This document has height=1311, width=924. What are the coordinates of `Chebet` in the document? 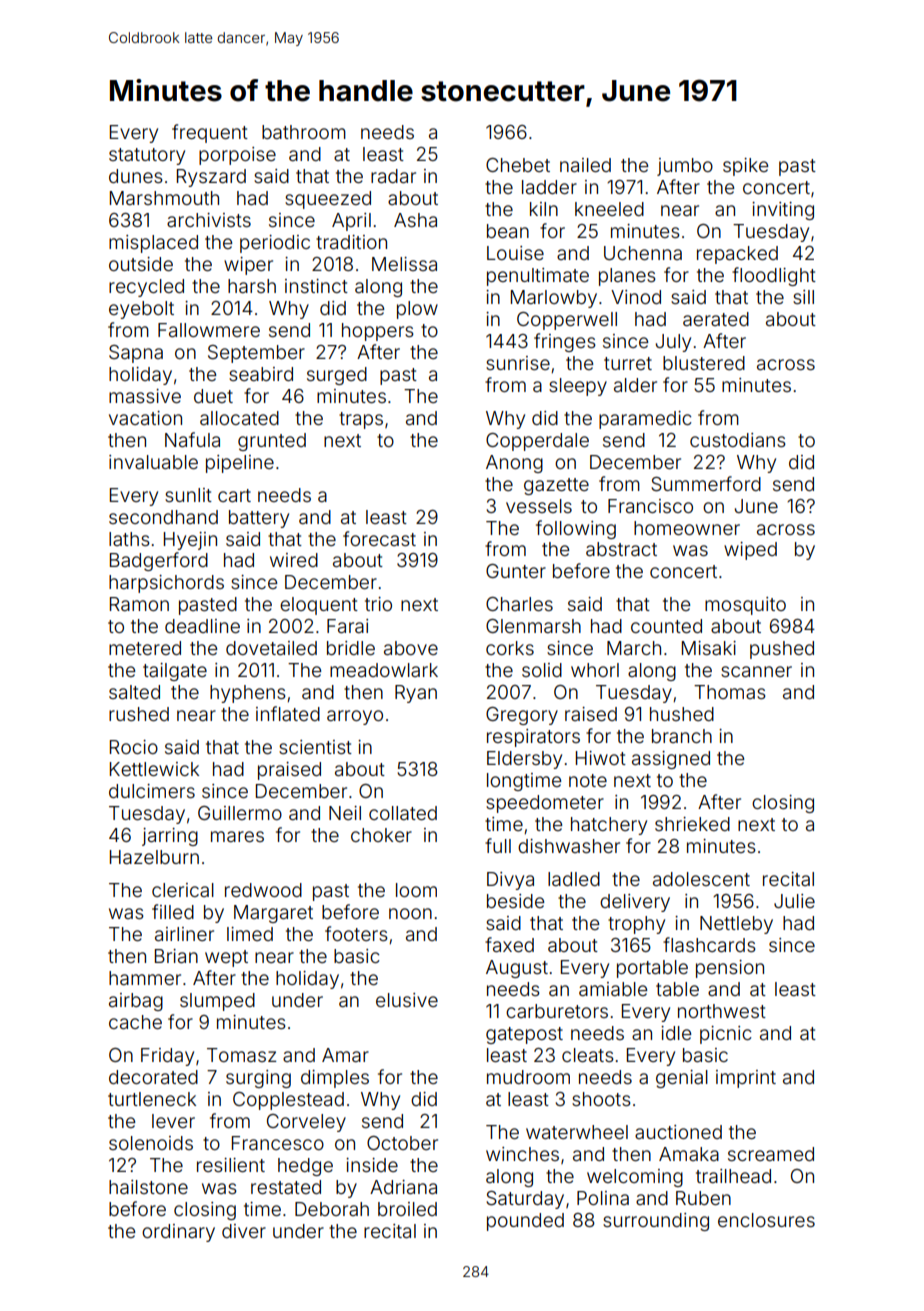 It's located at (518, 165).
